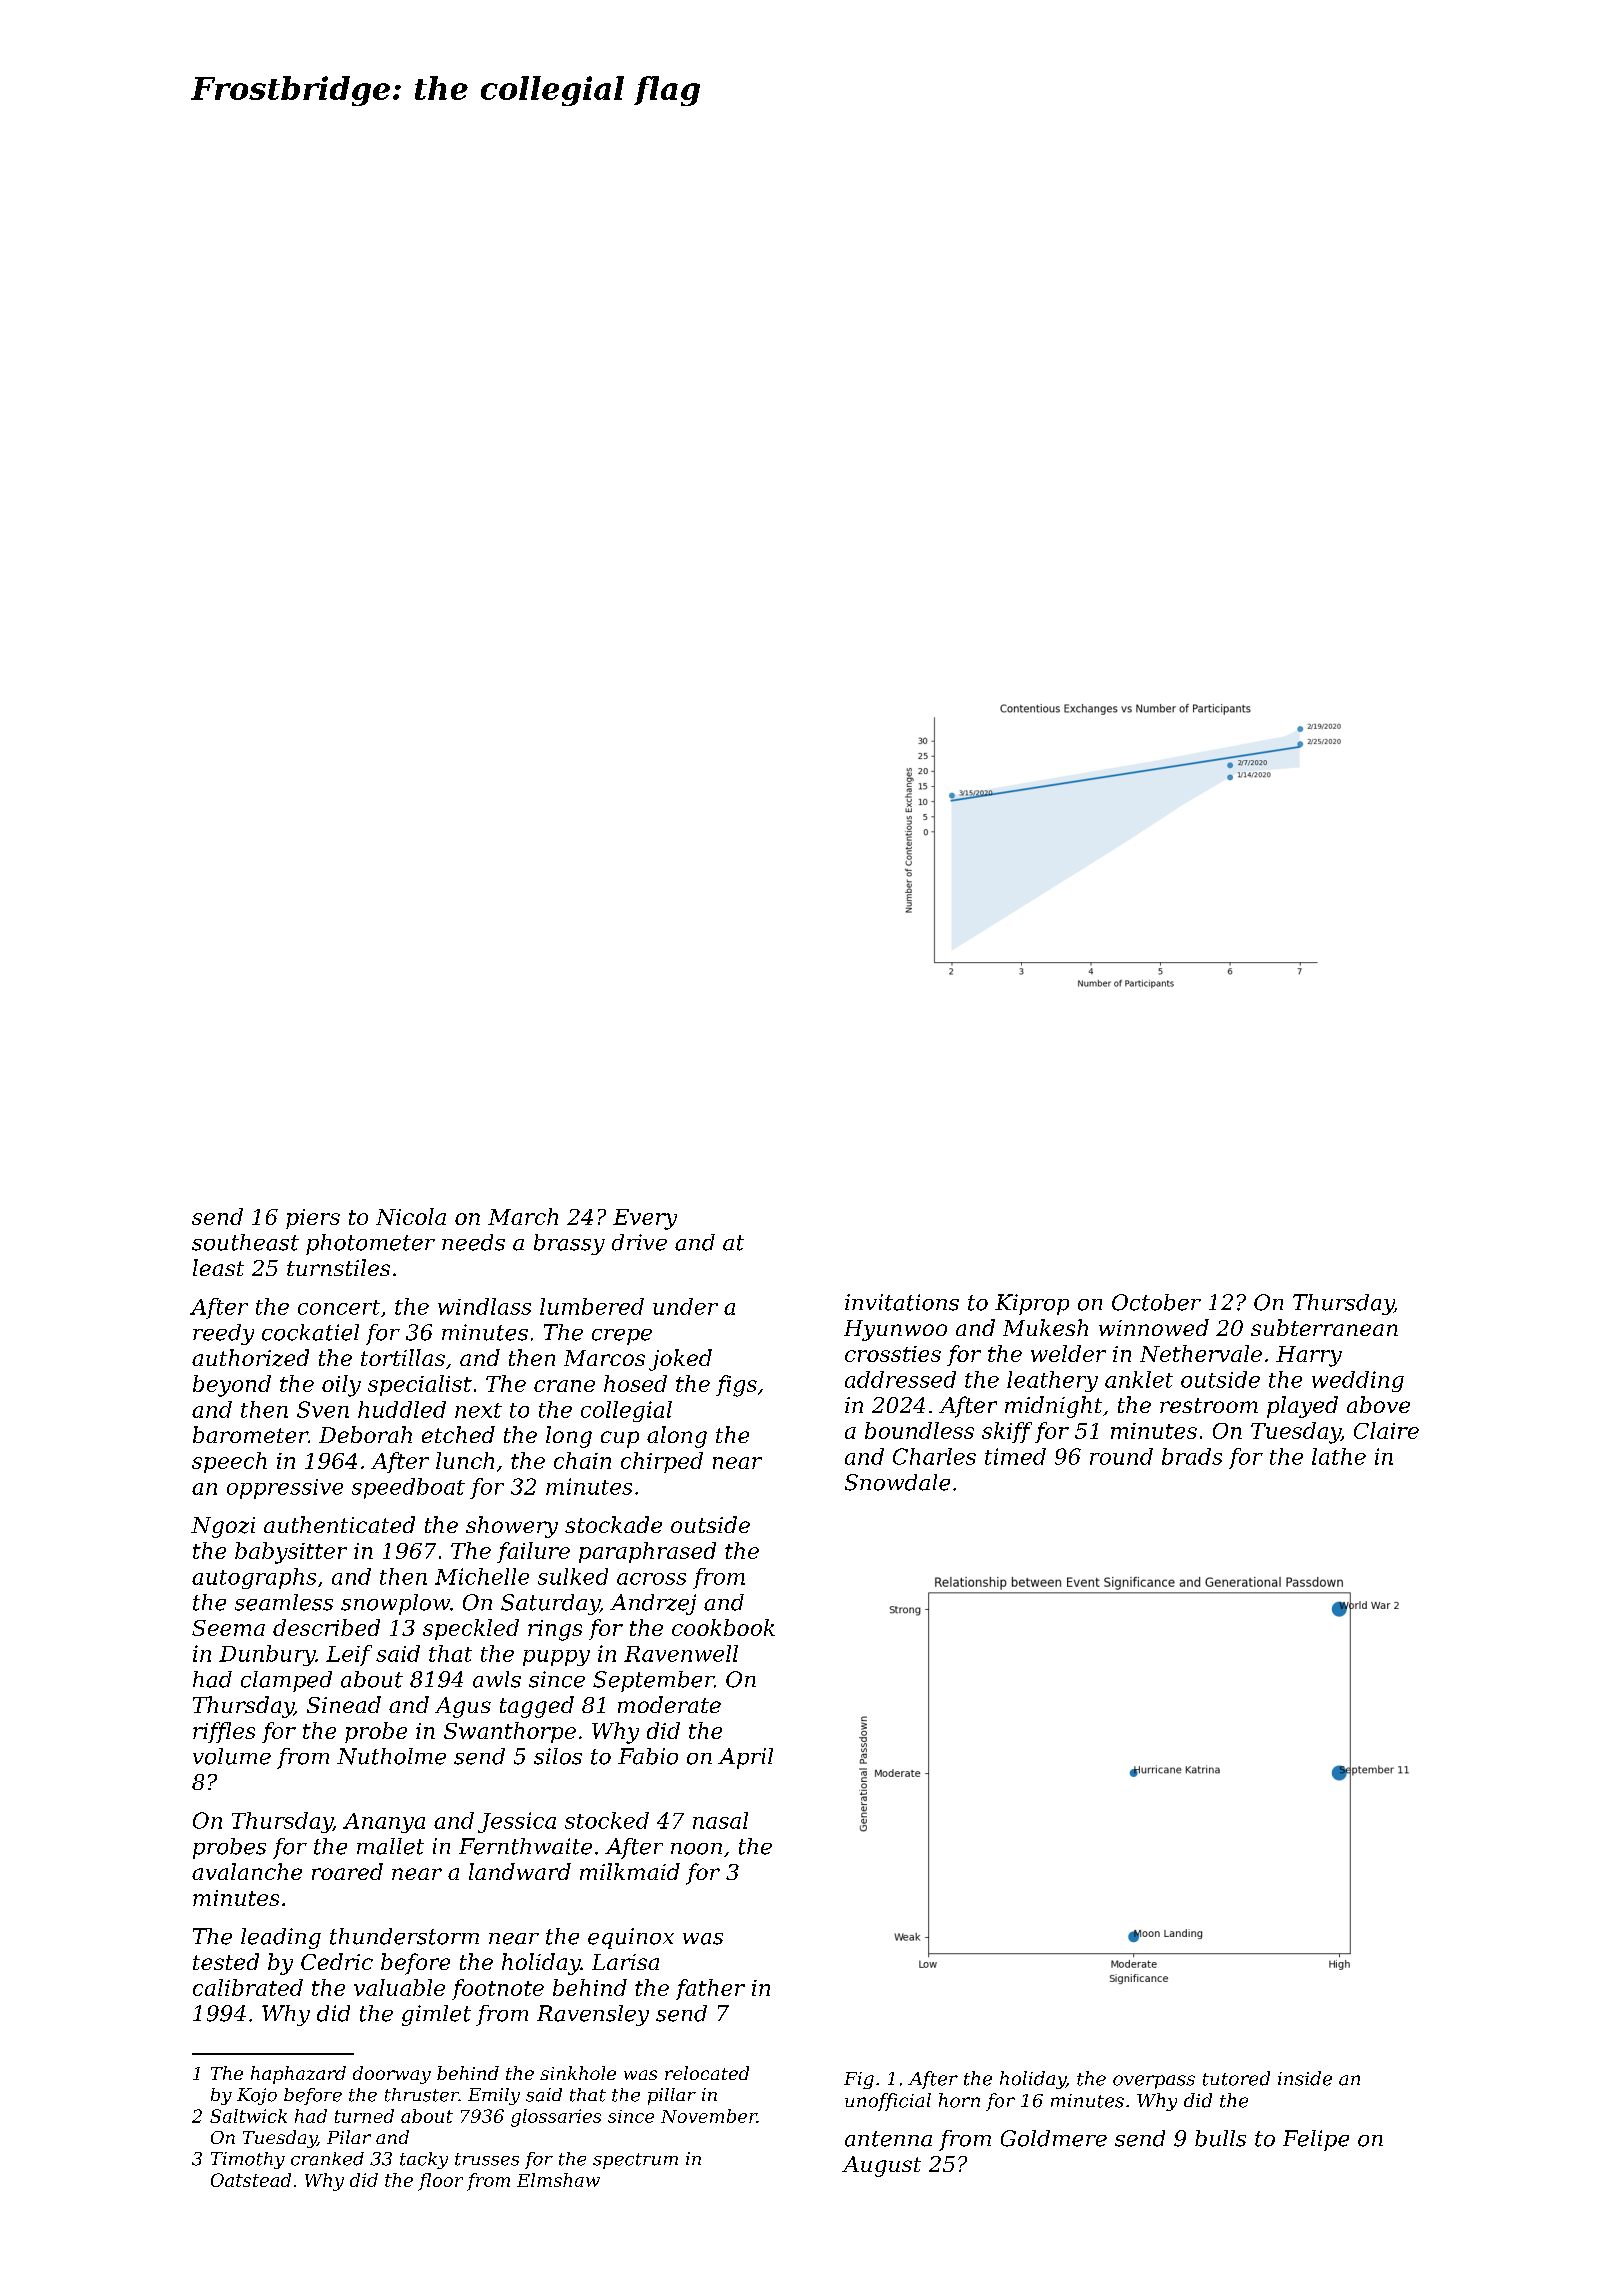 The height and width of the screenshot is (2292, 1620). What do you see at coordinates (635, 2161) in the screenshot?
I see `spectrum` at bounding box center [635, 2161].
